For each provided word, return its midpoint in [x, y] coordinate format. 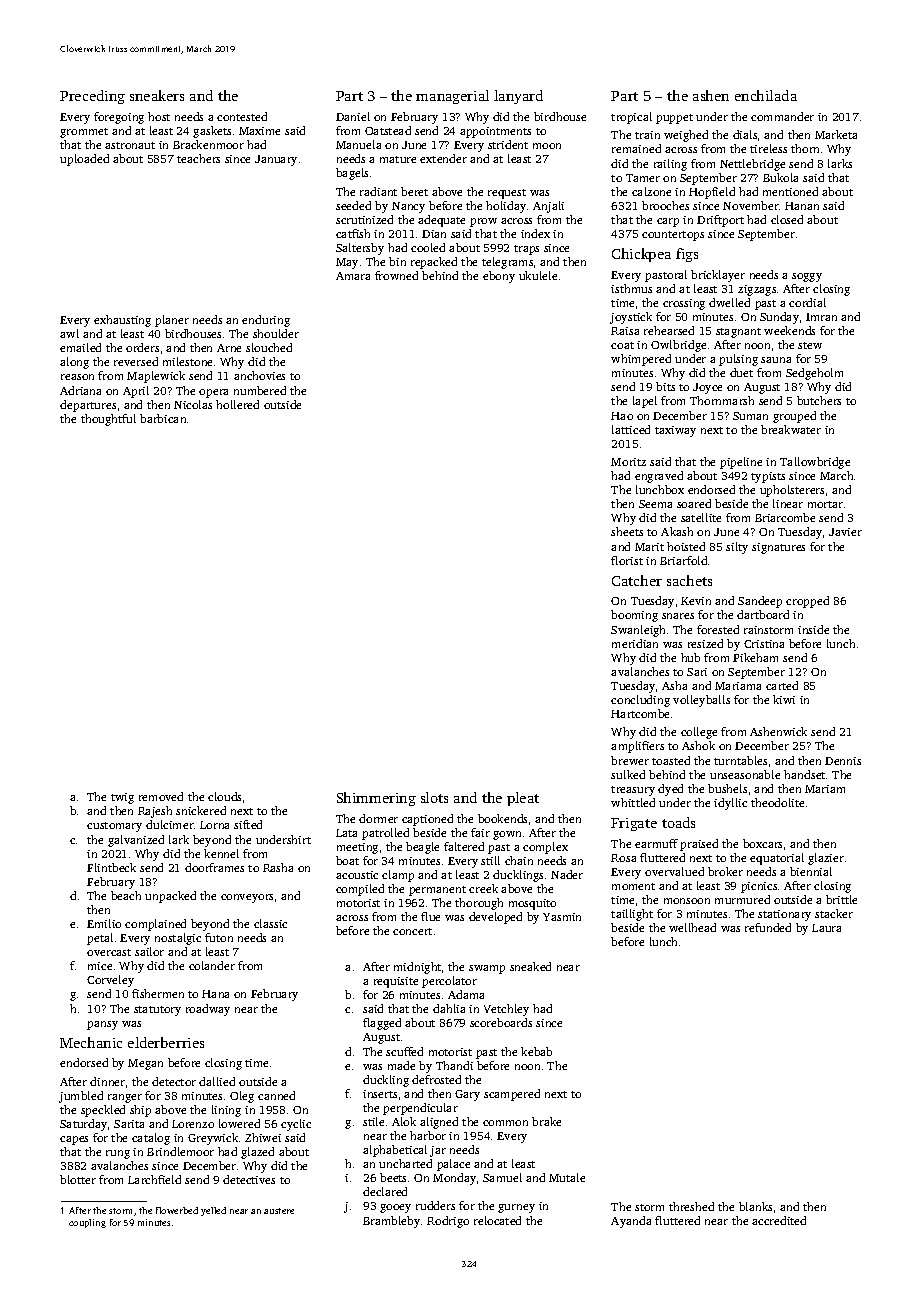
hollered [237, 404]
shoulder [276, 333]
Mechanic [91, 1042]
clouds [224, 796]
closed [787, 219]
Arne [229, 348]
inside [813, 629]
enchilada [766, 95]
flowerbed [177, 1210]
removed [161, 796]
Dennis [843, 761]
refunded [768, 927]
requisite [396, 982]
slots [434, 797]
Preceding [92, 97]
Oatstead [388, 130]
